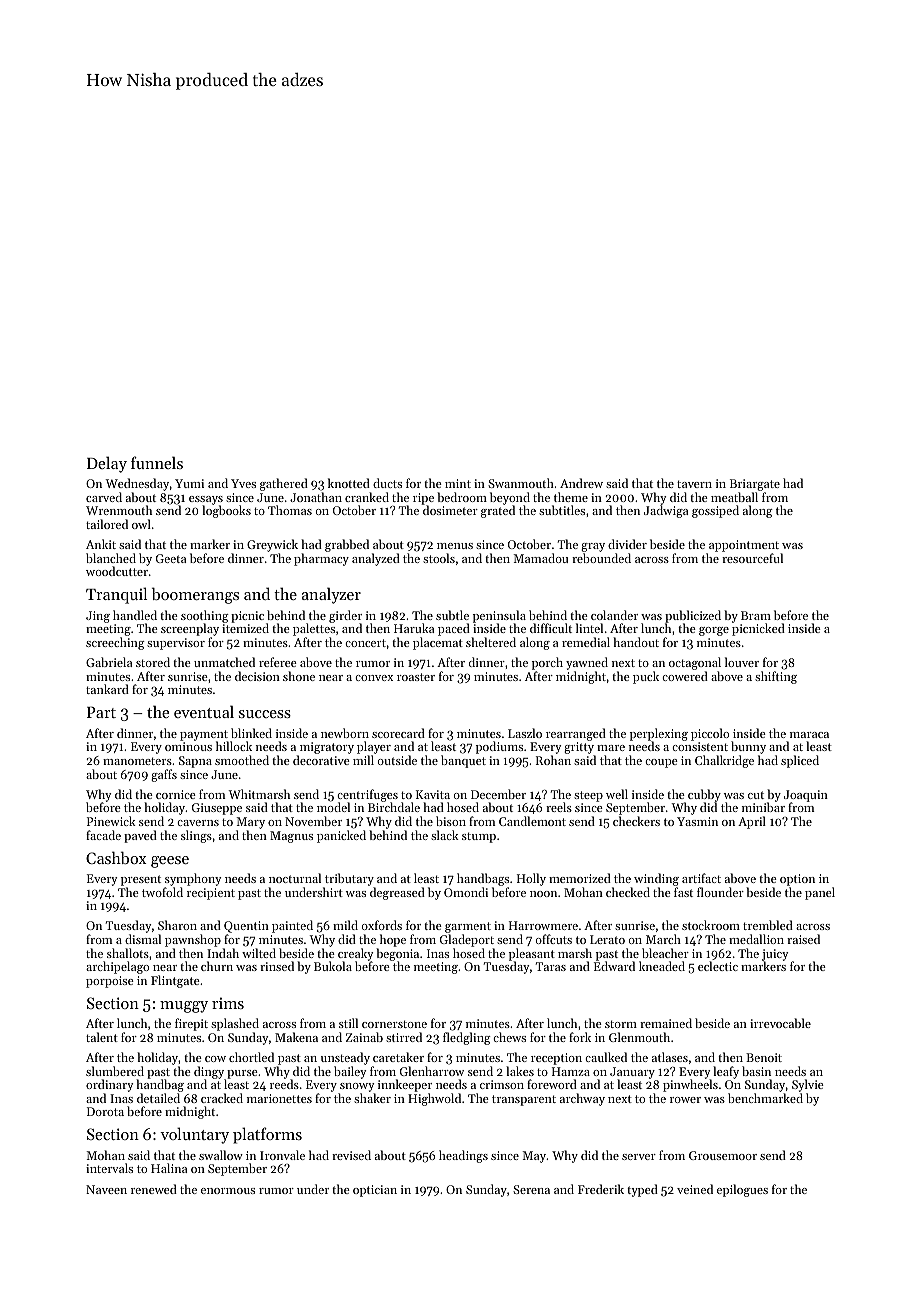  I want to click on resourceful, so click(752, 558).
